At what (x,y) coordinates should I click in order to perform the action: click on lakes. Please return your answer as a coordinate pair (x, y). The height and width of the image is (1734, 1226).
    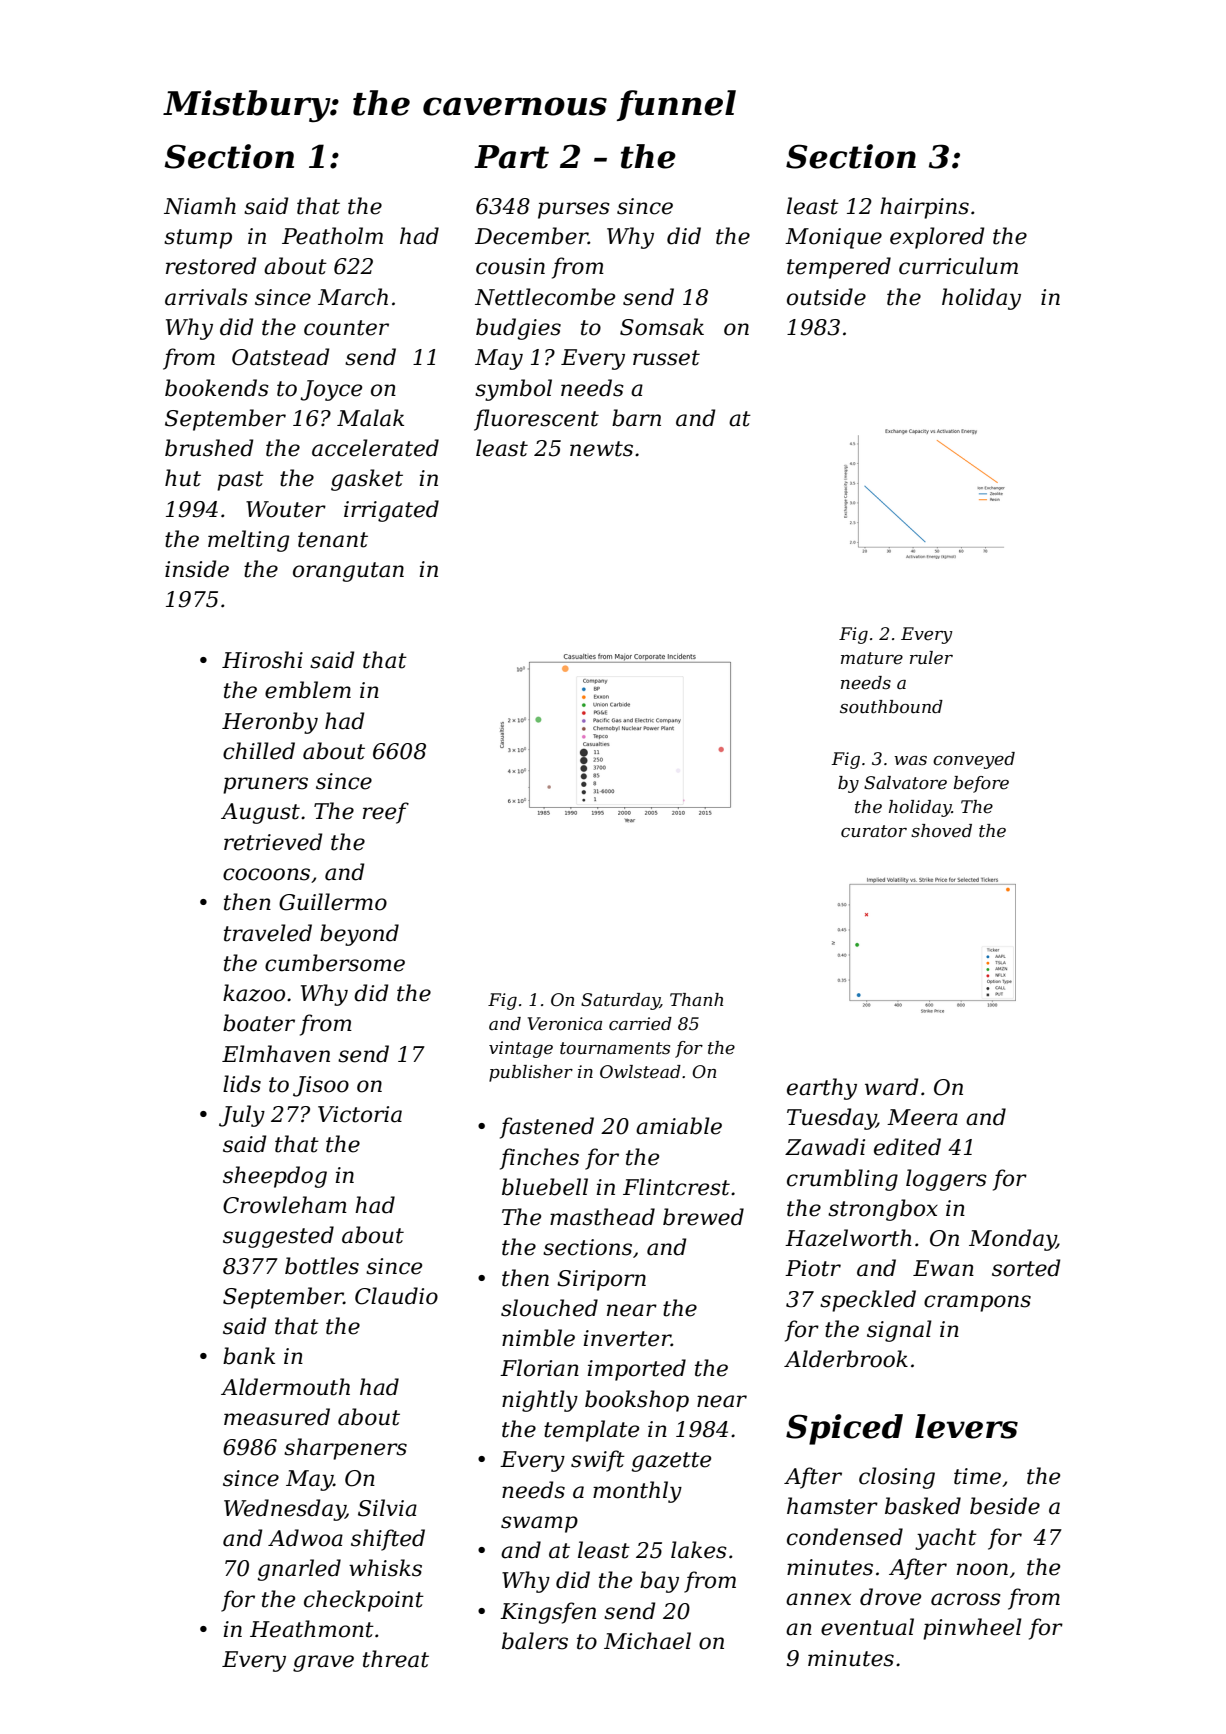
    Looking at the image, I should click on (699, 1550).
